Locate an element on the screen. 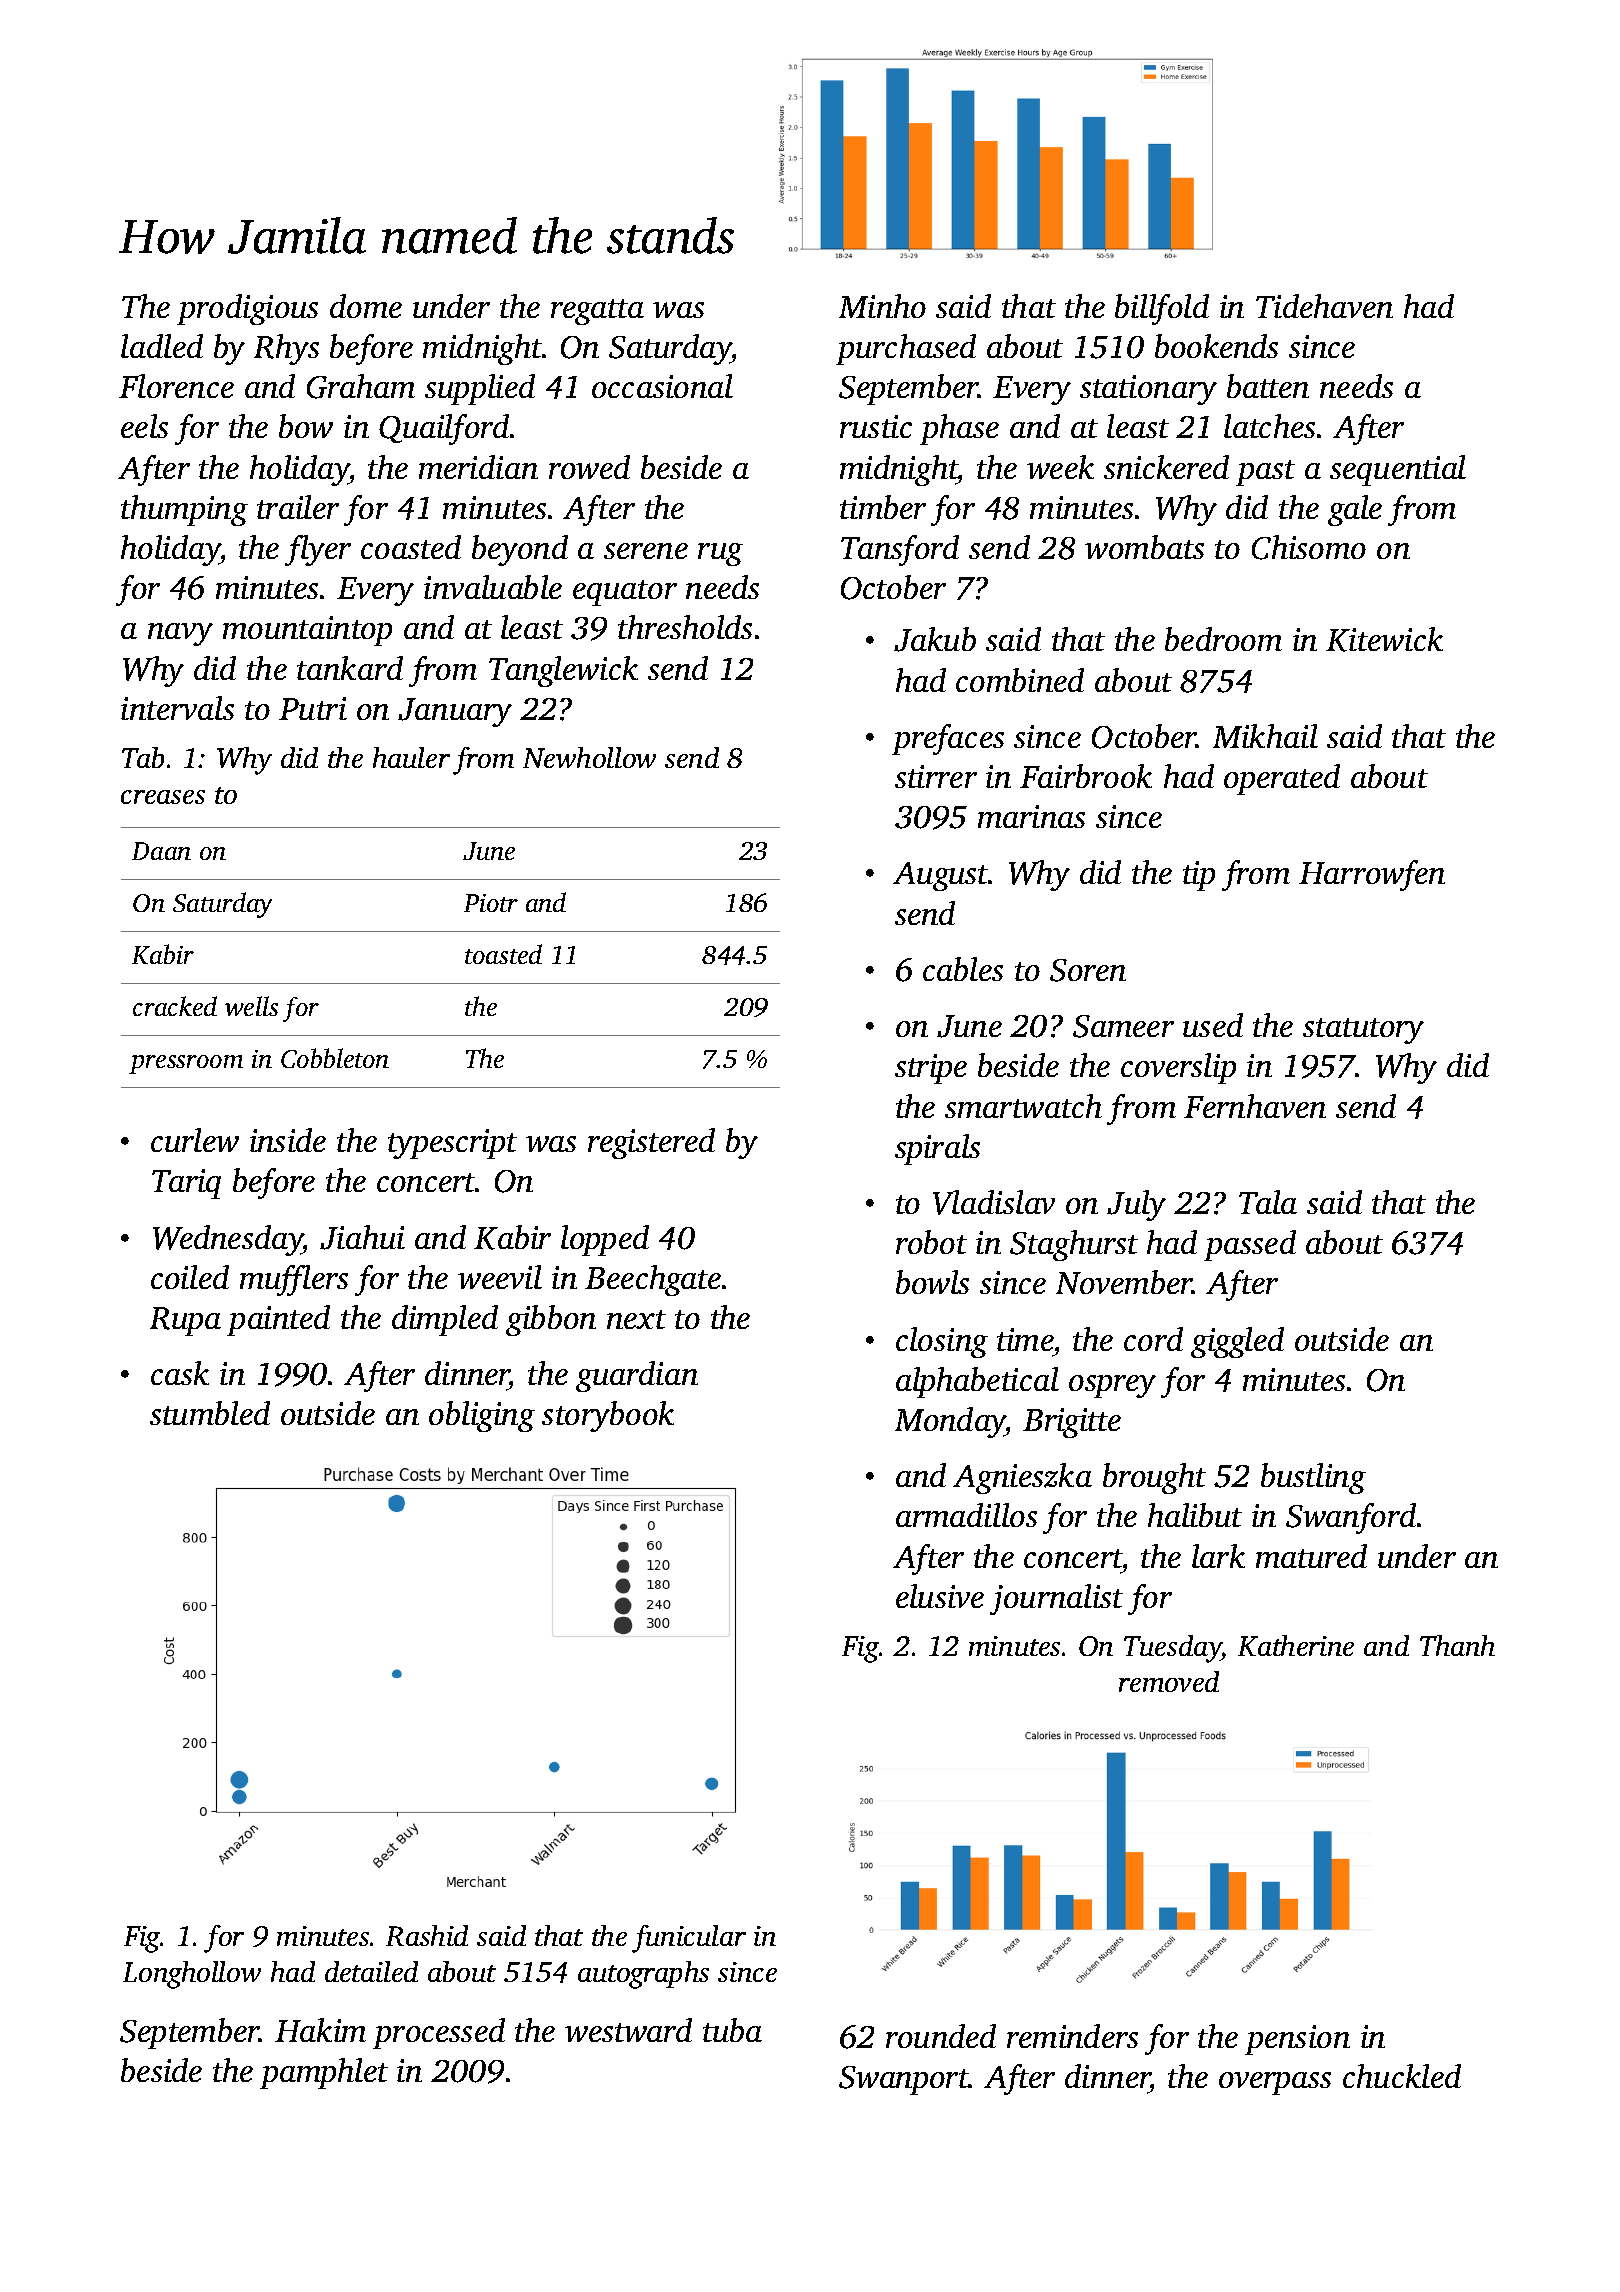  obliging is located at coordinates (482, 1416).
